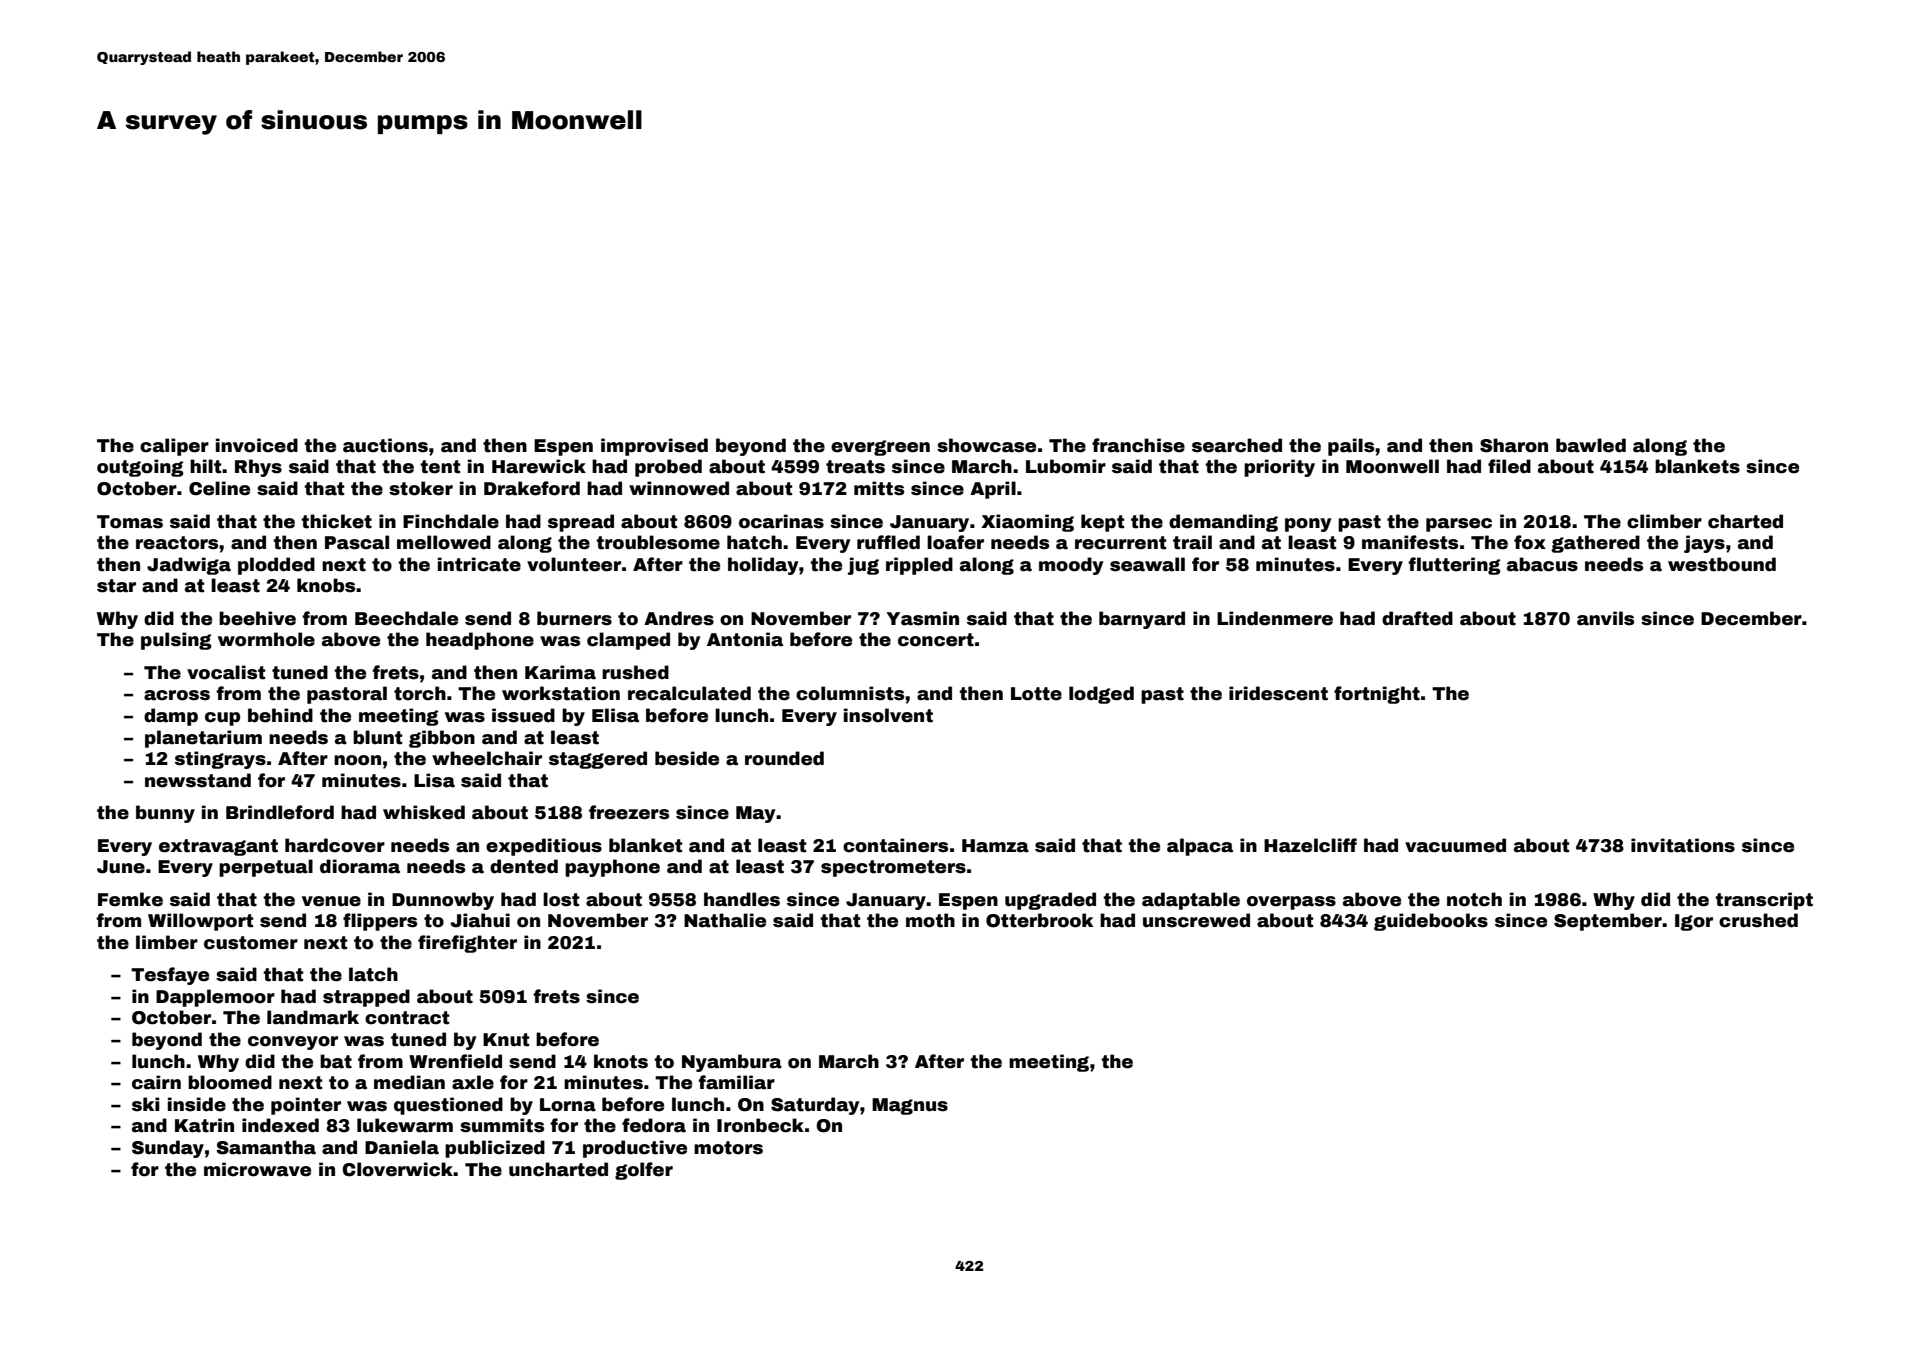 Image resolution: width=1911 pixels, height=1351 pixels. Describe the element at coordinates (1591, 445) in the screenshot. I see `bawled` at that location.
